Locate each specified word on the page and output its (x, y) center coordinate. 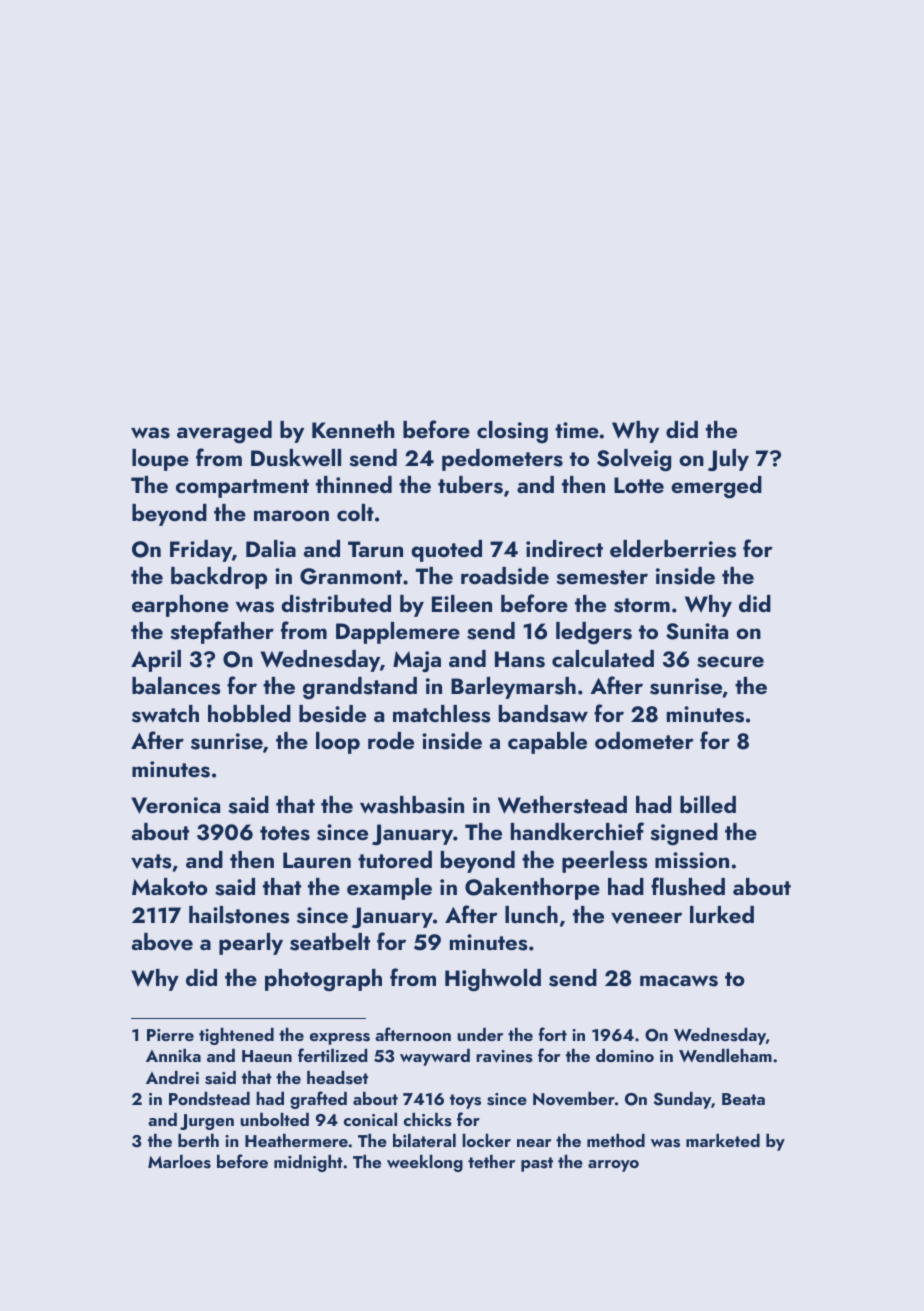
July (728, 460)
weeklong (425, 1163)
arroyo (613, 1166)
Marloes (179, 1162)
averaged (224, 432)
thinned (354, 484)
